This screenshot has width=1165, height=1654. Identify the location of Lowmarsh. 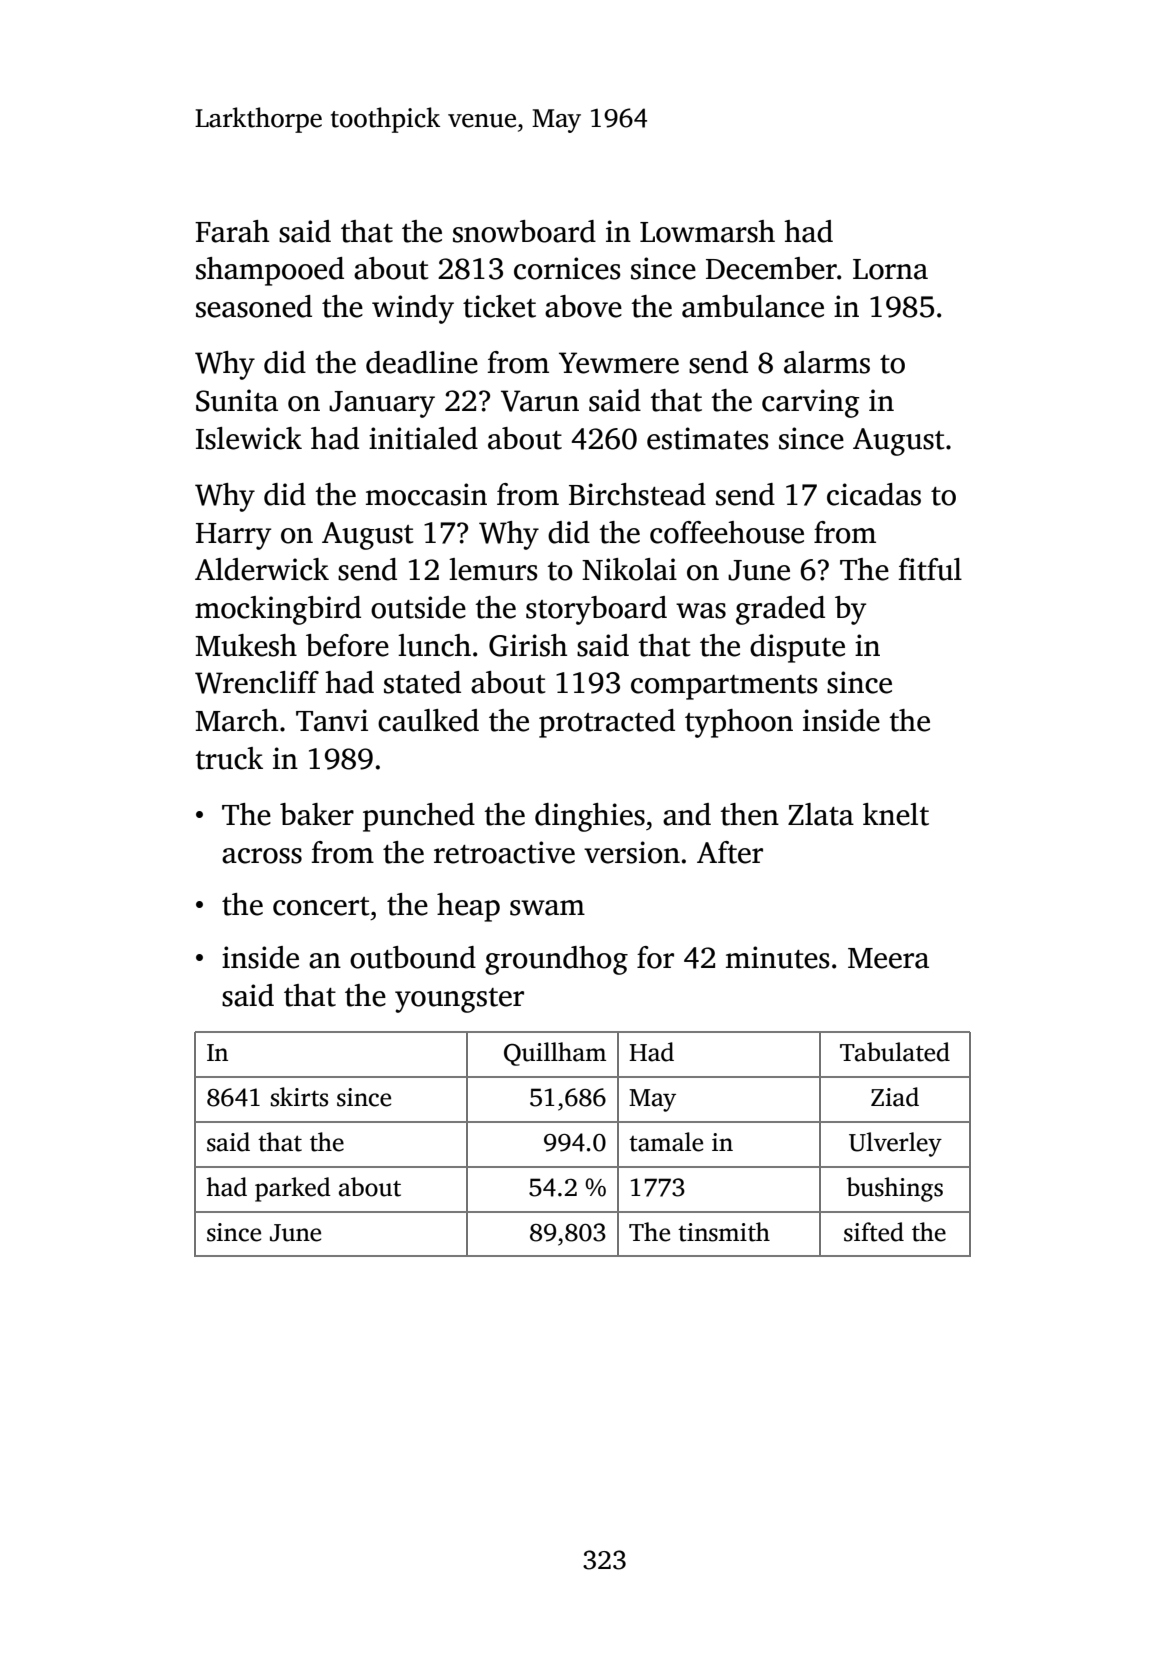
(707, 231).
